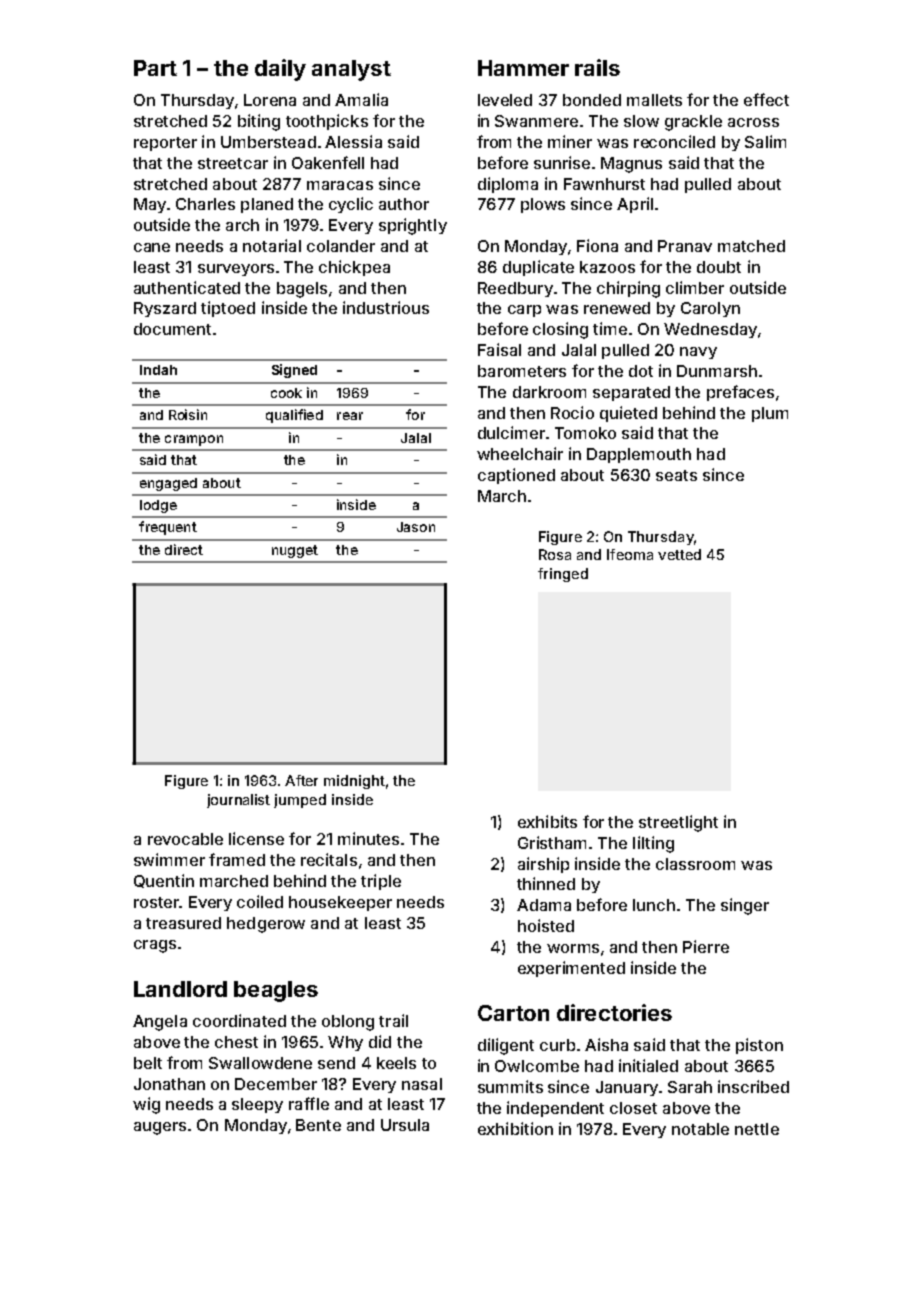 Image resolution: width=924 pixels, height=1311 pixels. I want to click on nugget, so click(295, 551).
